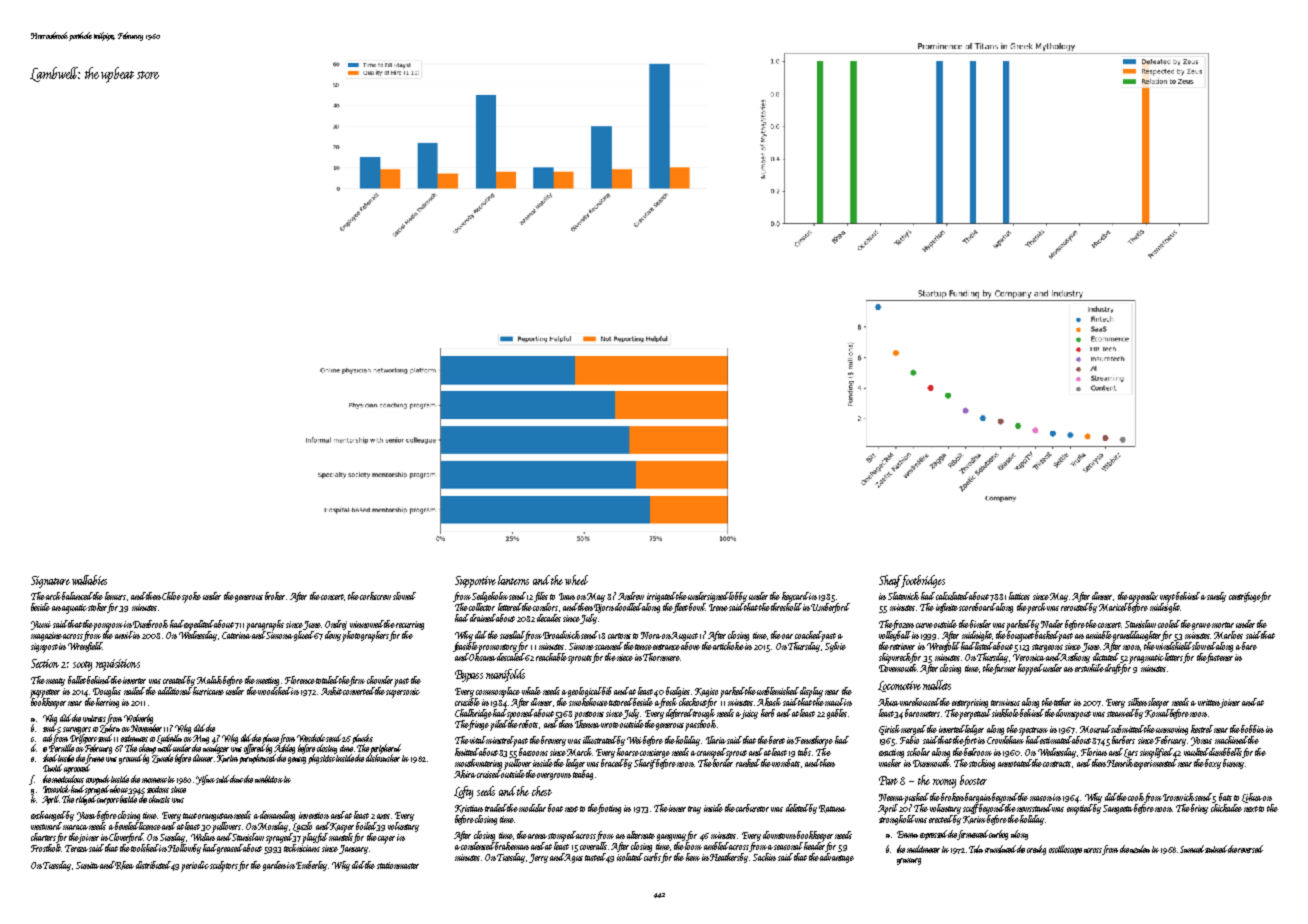  I want to click on trough, so click(704, 714).
